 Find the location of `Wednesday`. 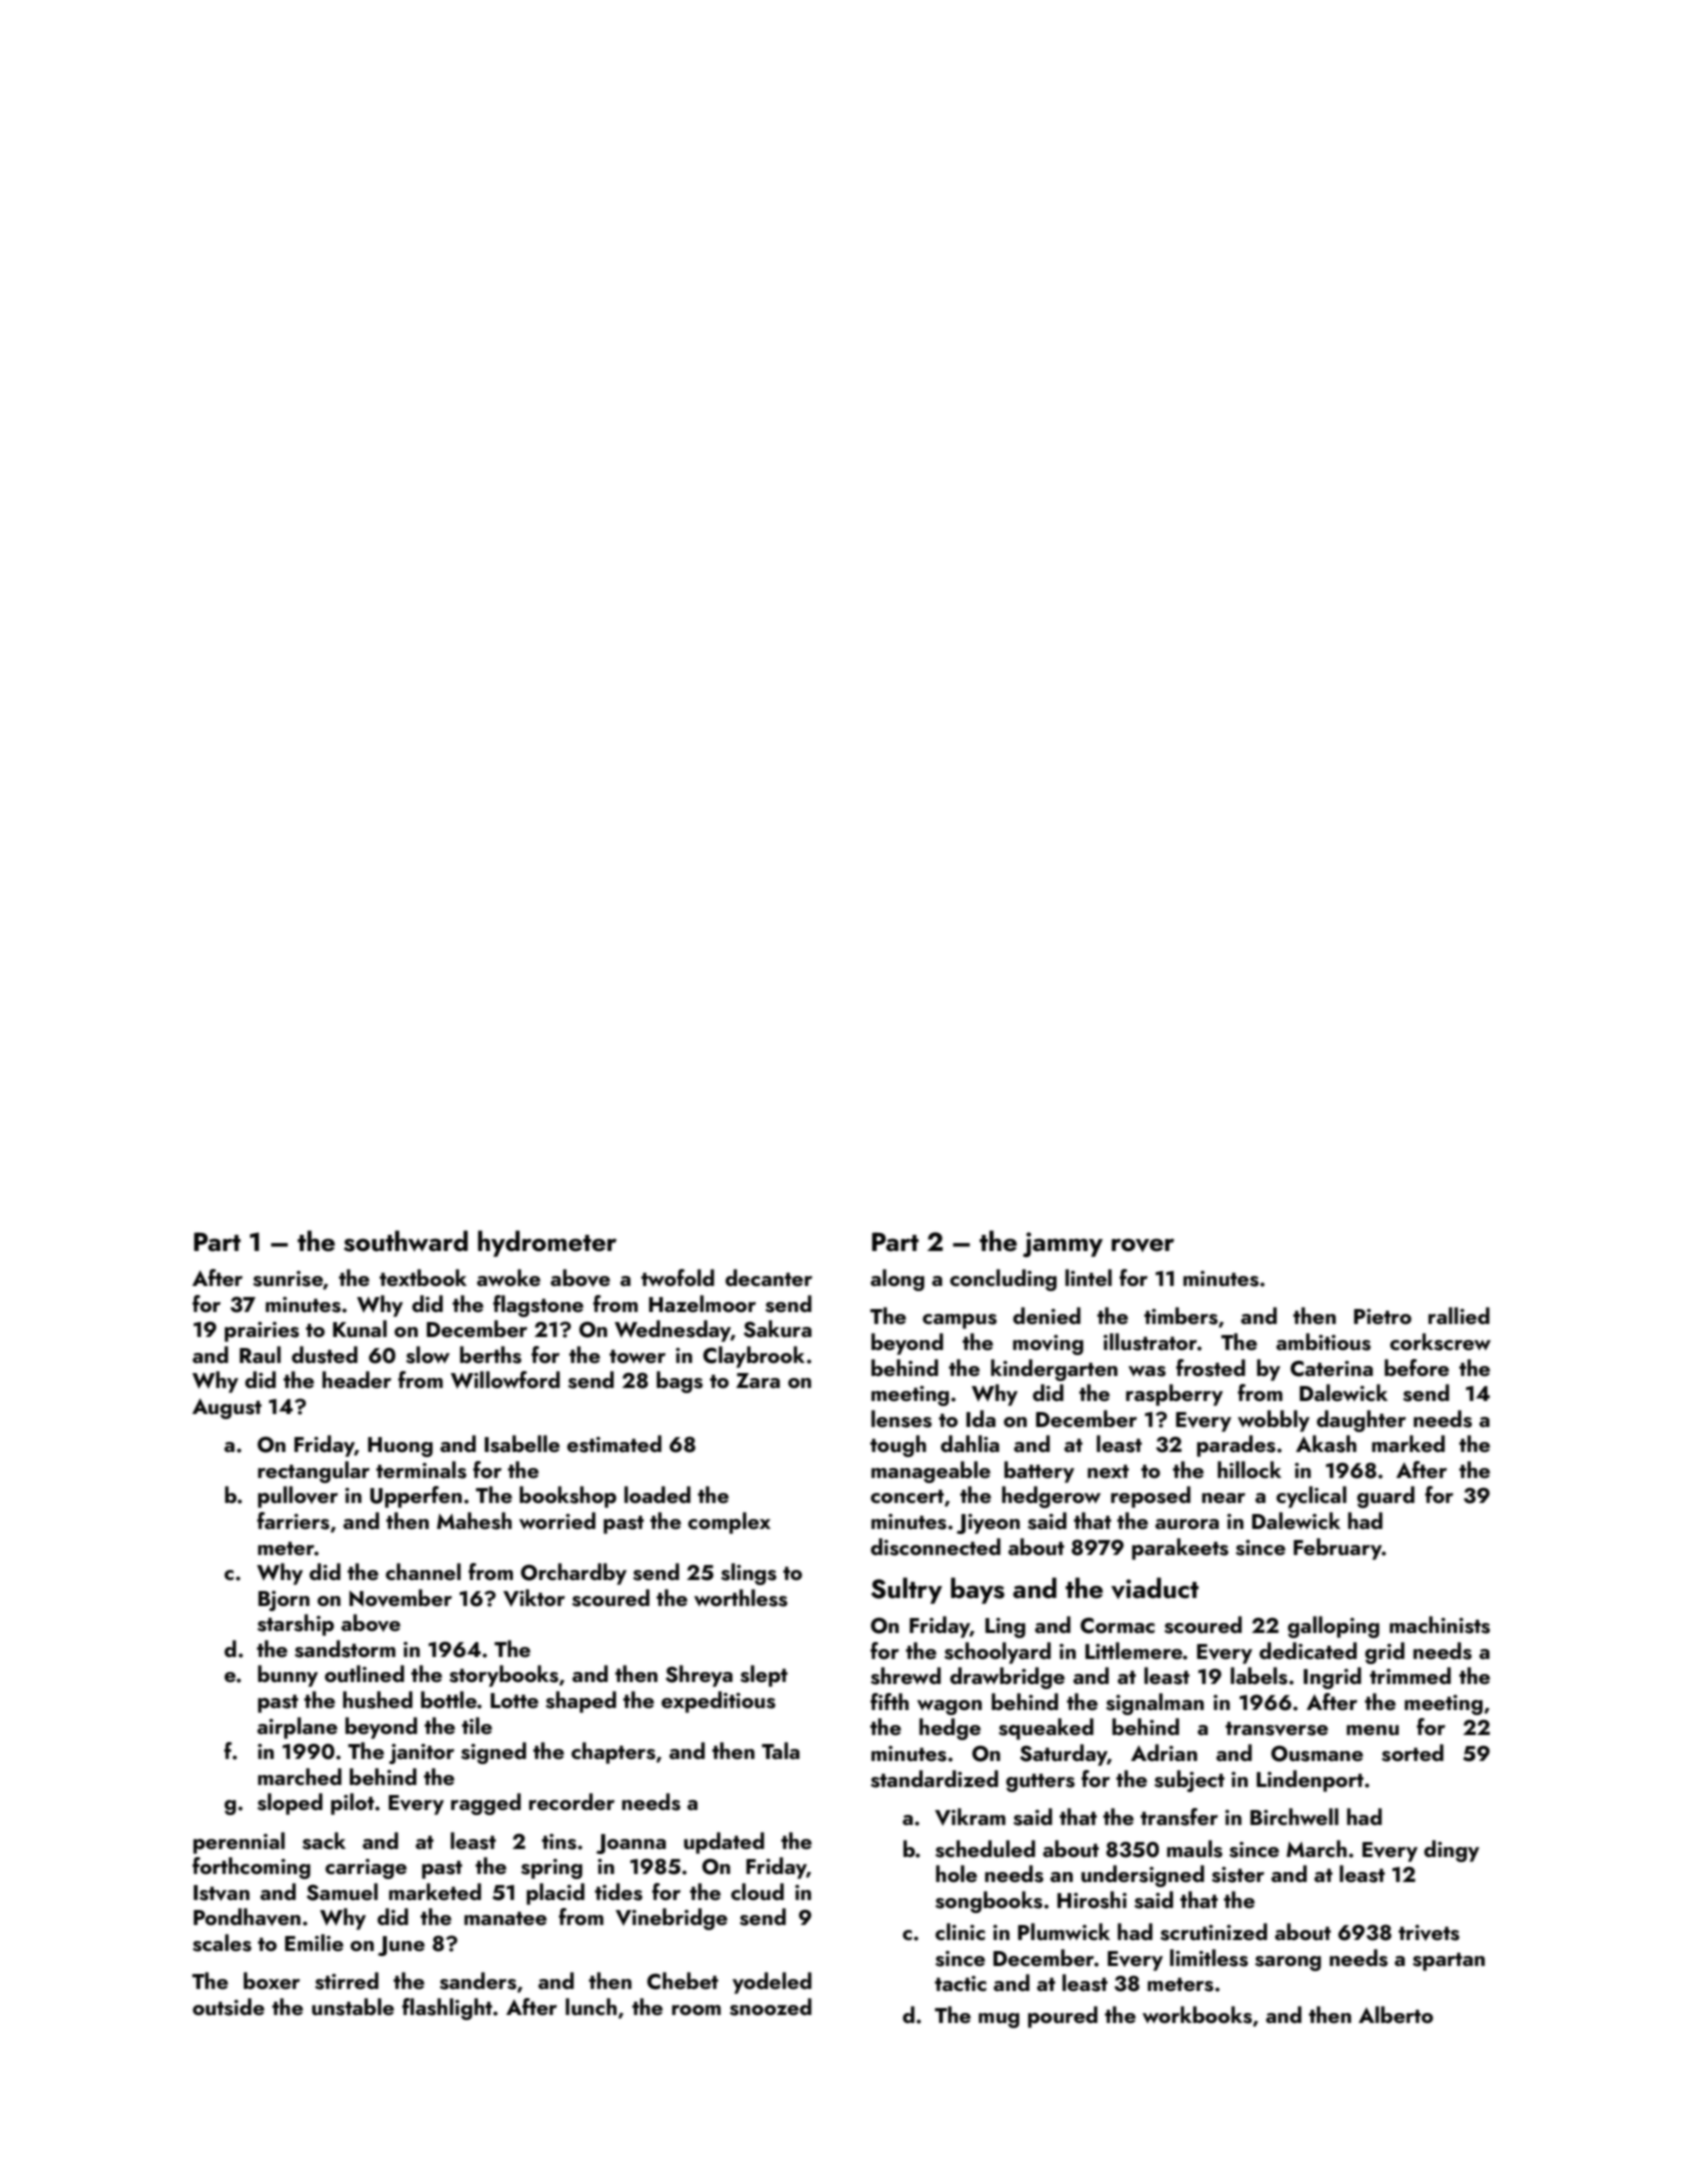

Wednesday is located at coordinates (673, 1331).
